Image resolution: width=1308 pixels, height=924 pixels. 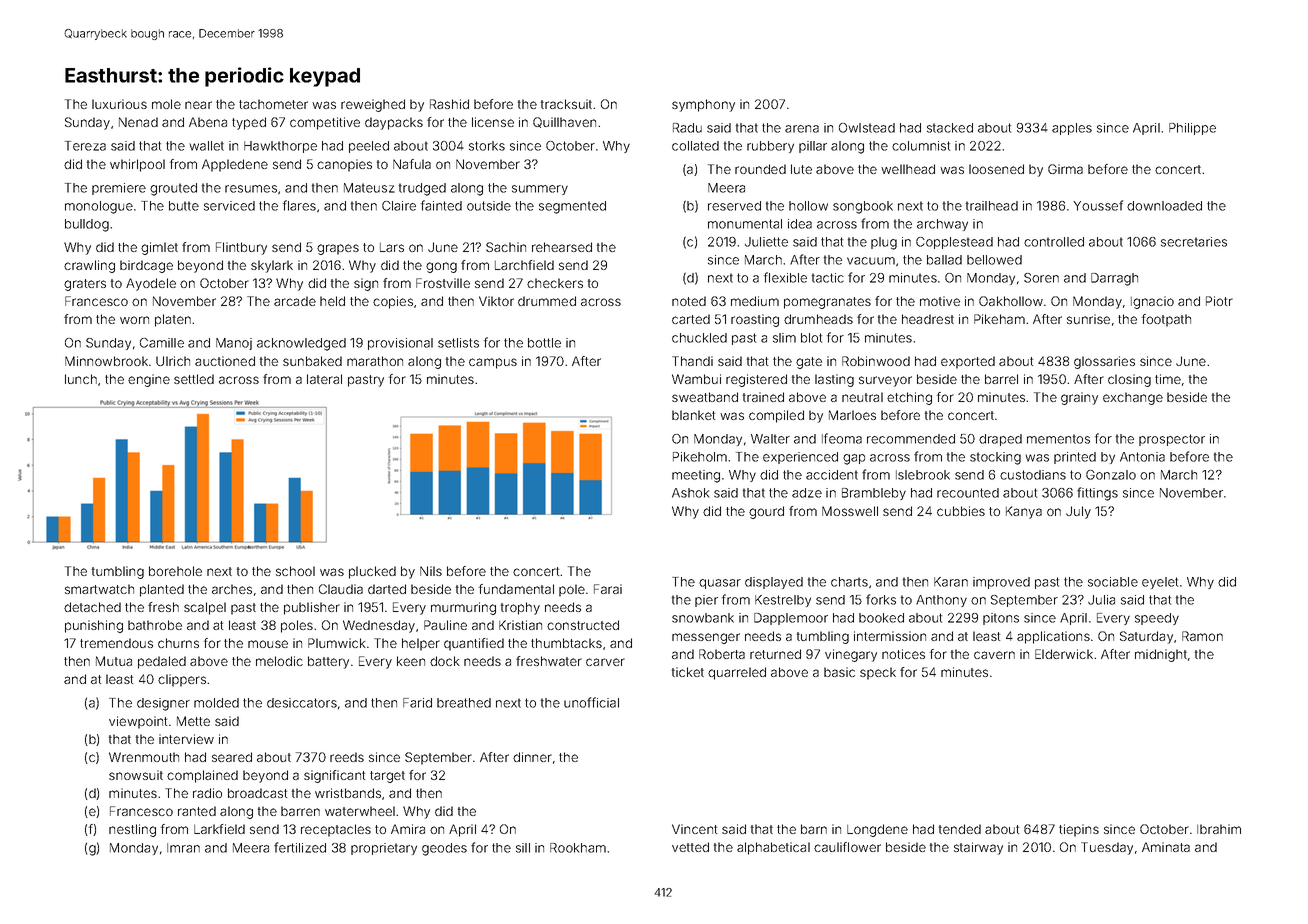 I want to click on dinner, so click(x=532, y=757).
